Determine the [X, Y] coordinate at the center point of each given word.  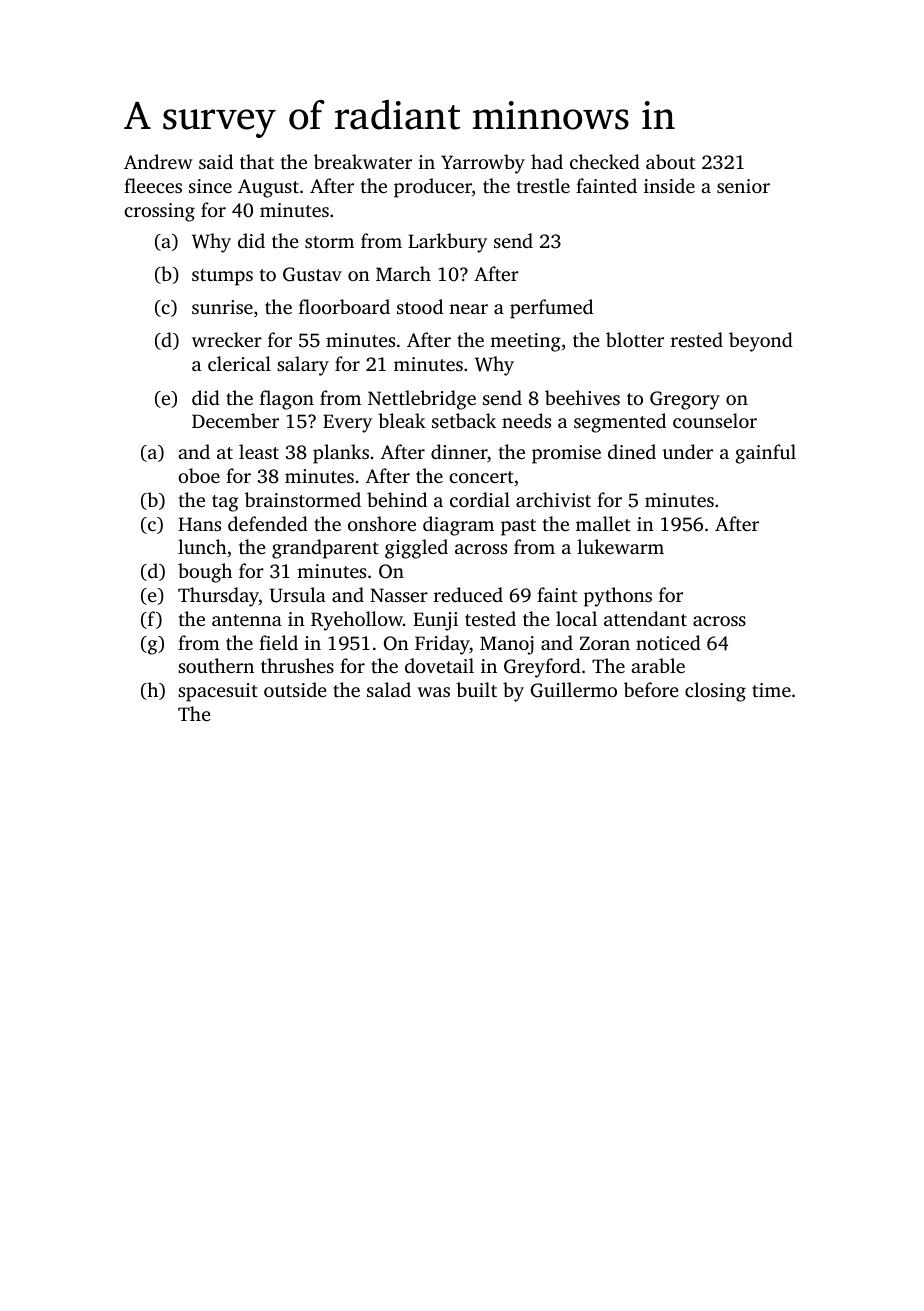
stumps [222, 277]
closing [715, 692]
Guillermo [574, 690]
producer [433, 188]
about [670, 161]
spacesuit [218, 692]
